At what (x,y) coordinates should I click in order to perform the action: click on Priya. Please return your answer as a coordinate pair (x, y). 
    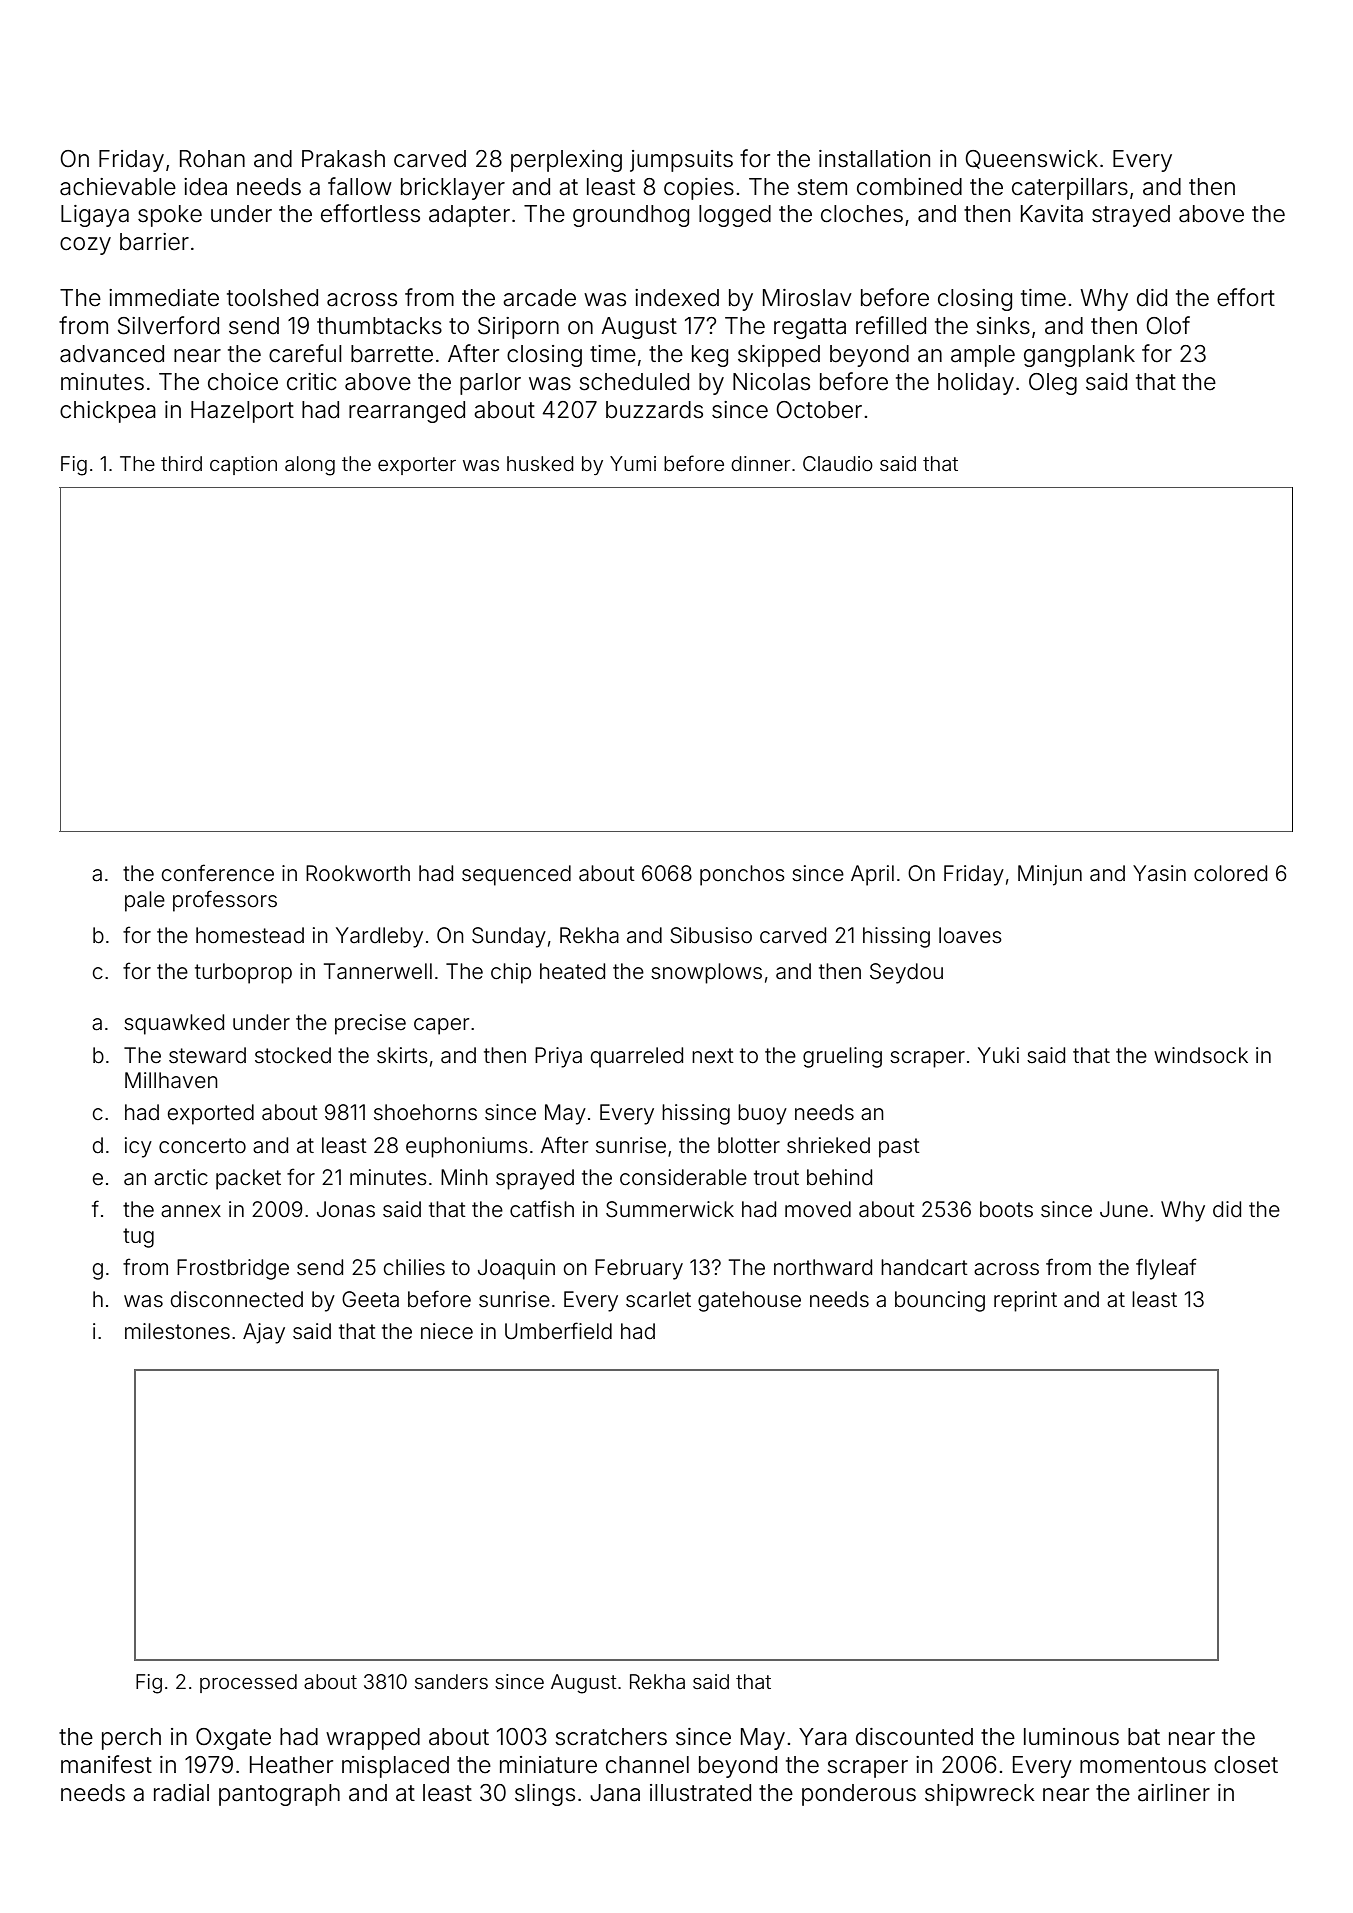
    Looking at the image, I should click on (558, 1057).
